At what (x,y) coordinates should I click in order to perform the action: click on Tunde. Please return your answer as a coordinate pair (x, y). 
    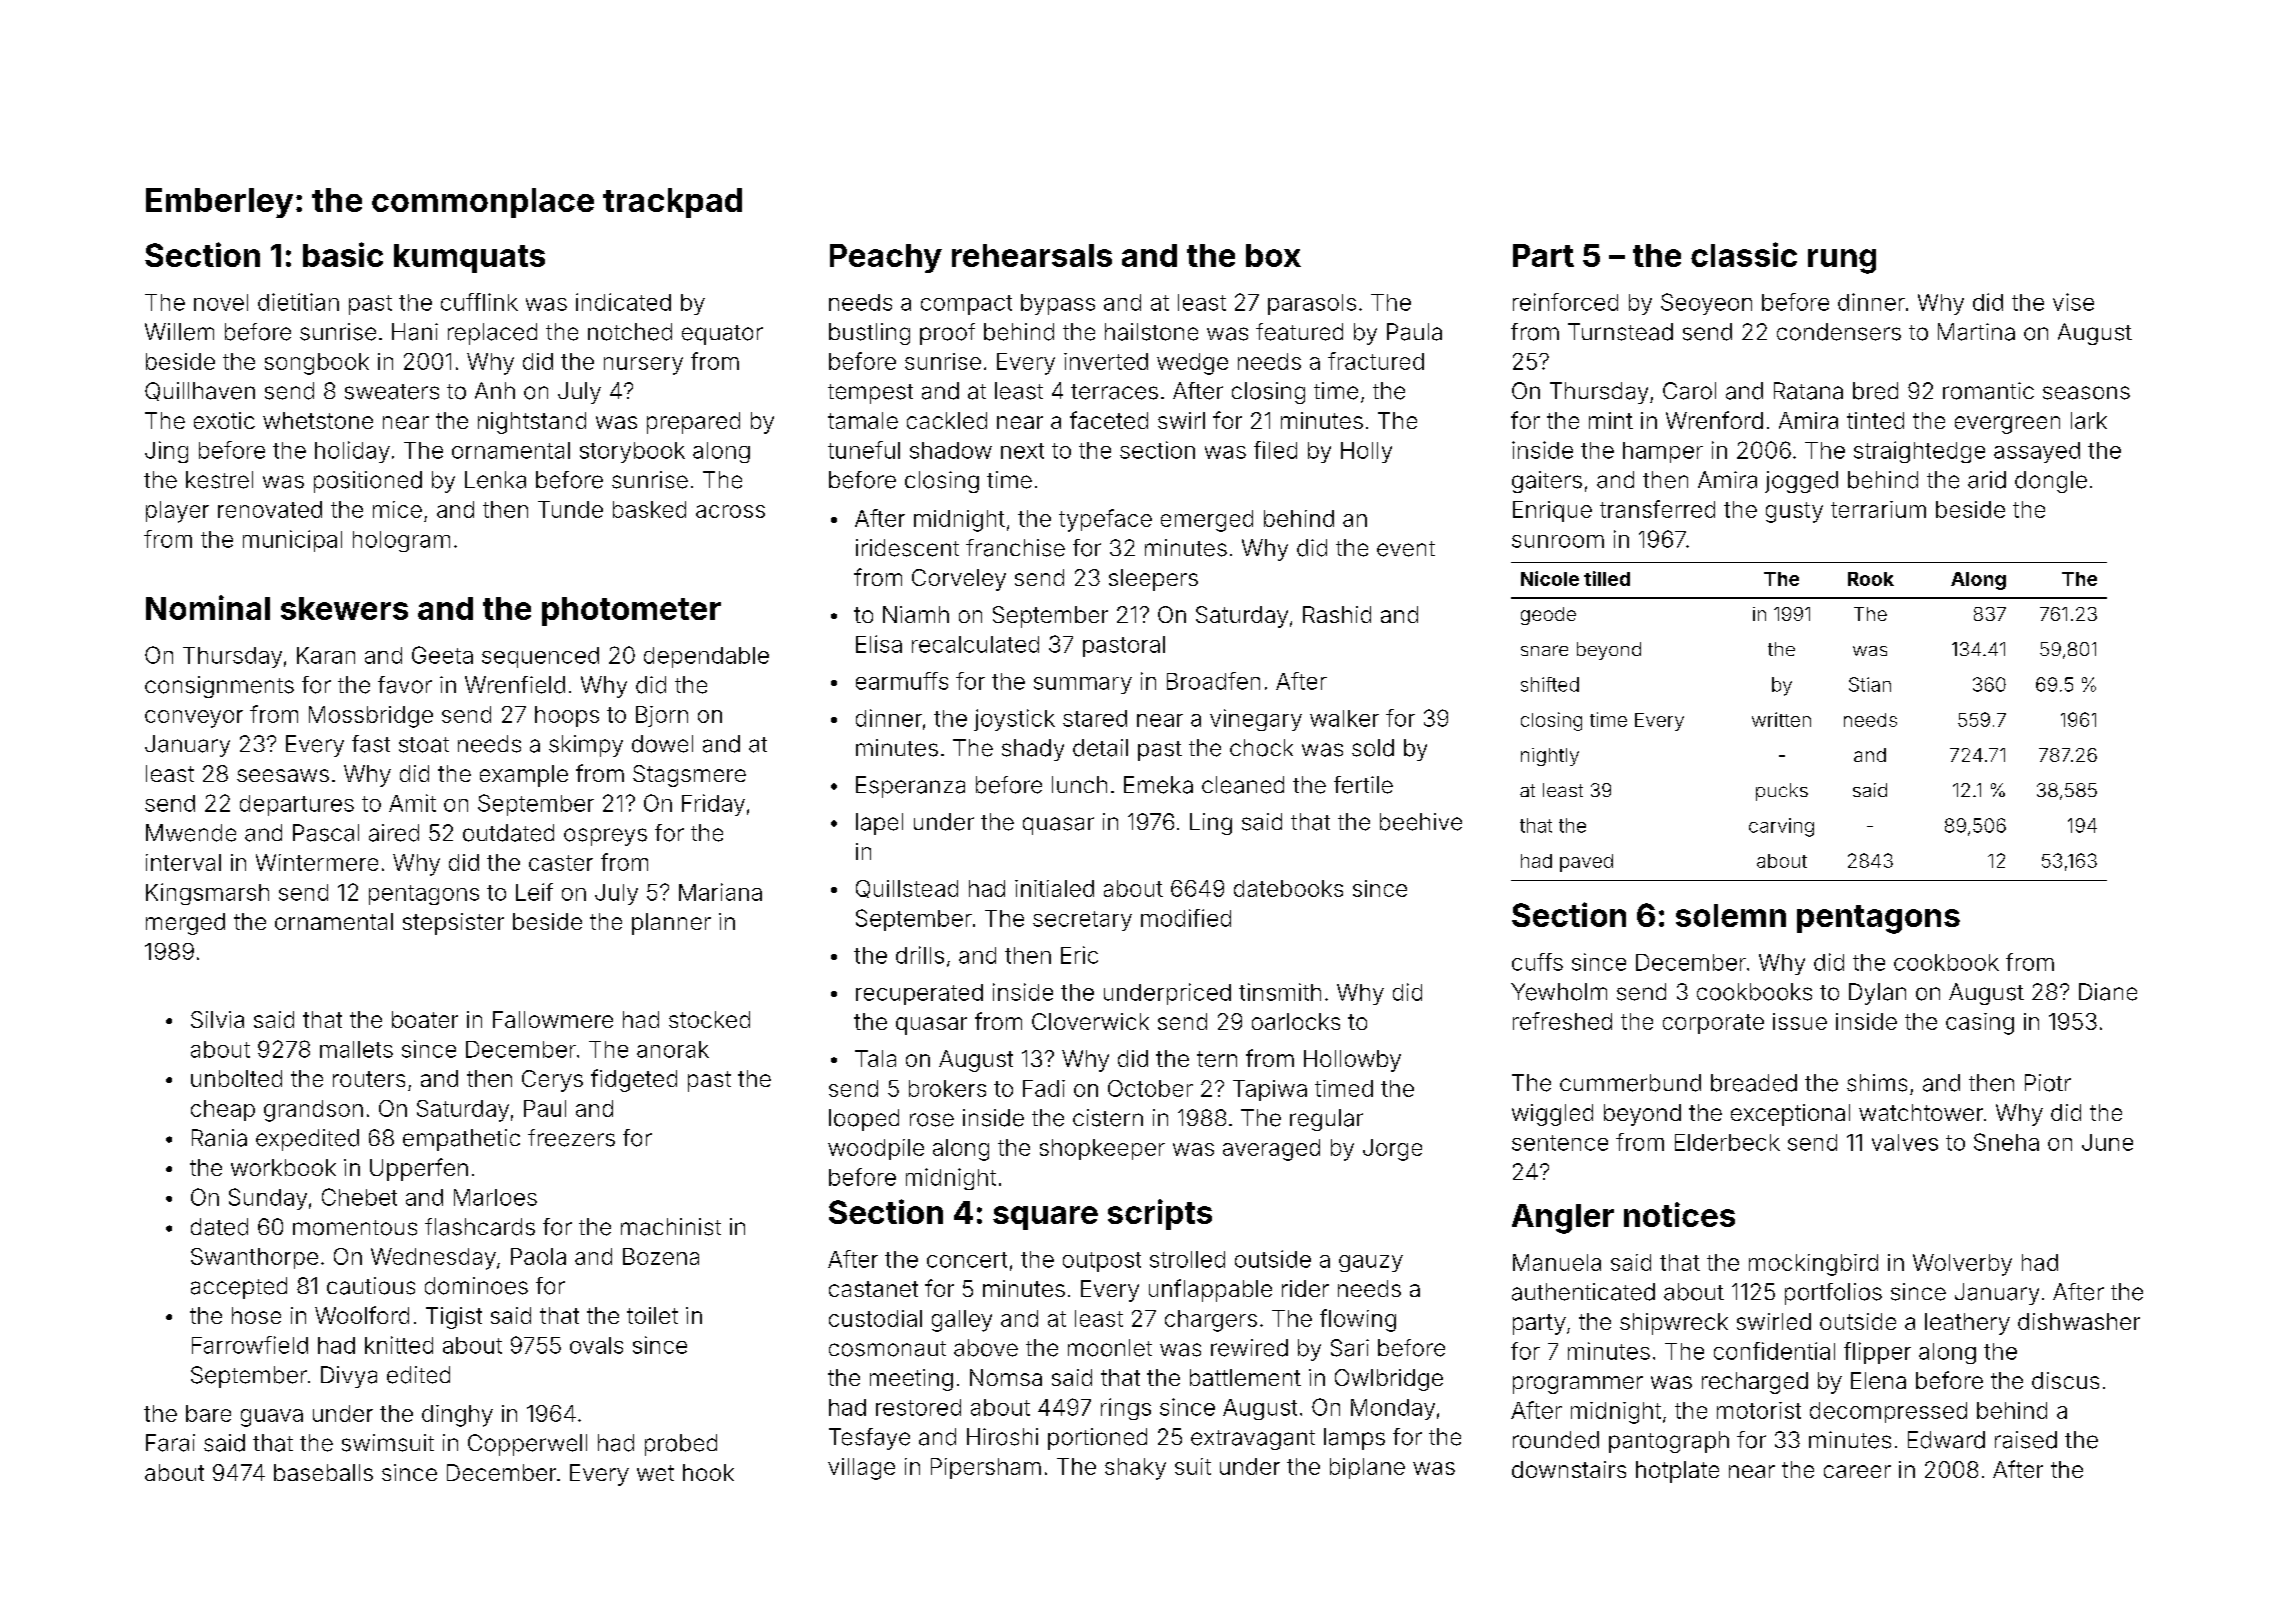
    Looking at the image, I should click on (570, 509).
